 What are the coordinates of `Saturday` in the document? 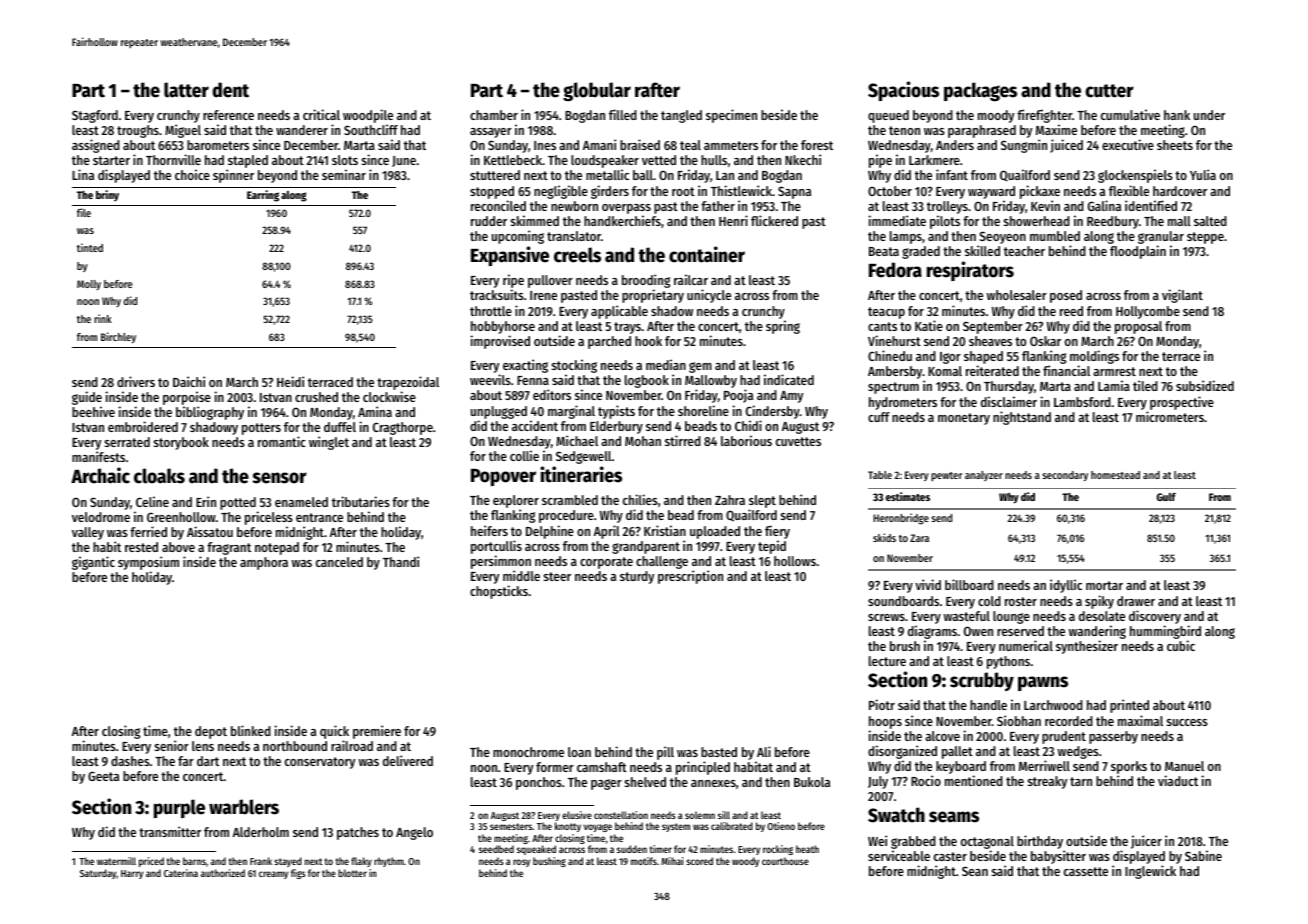 It's located at (98, 874).
